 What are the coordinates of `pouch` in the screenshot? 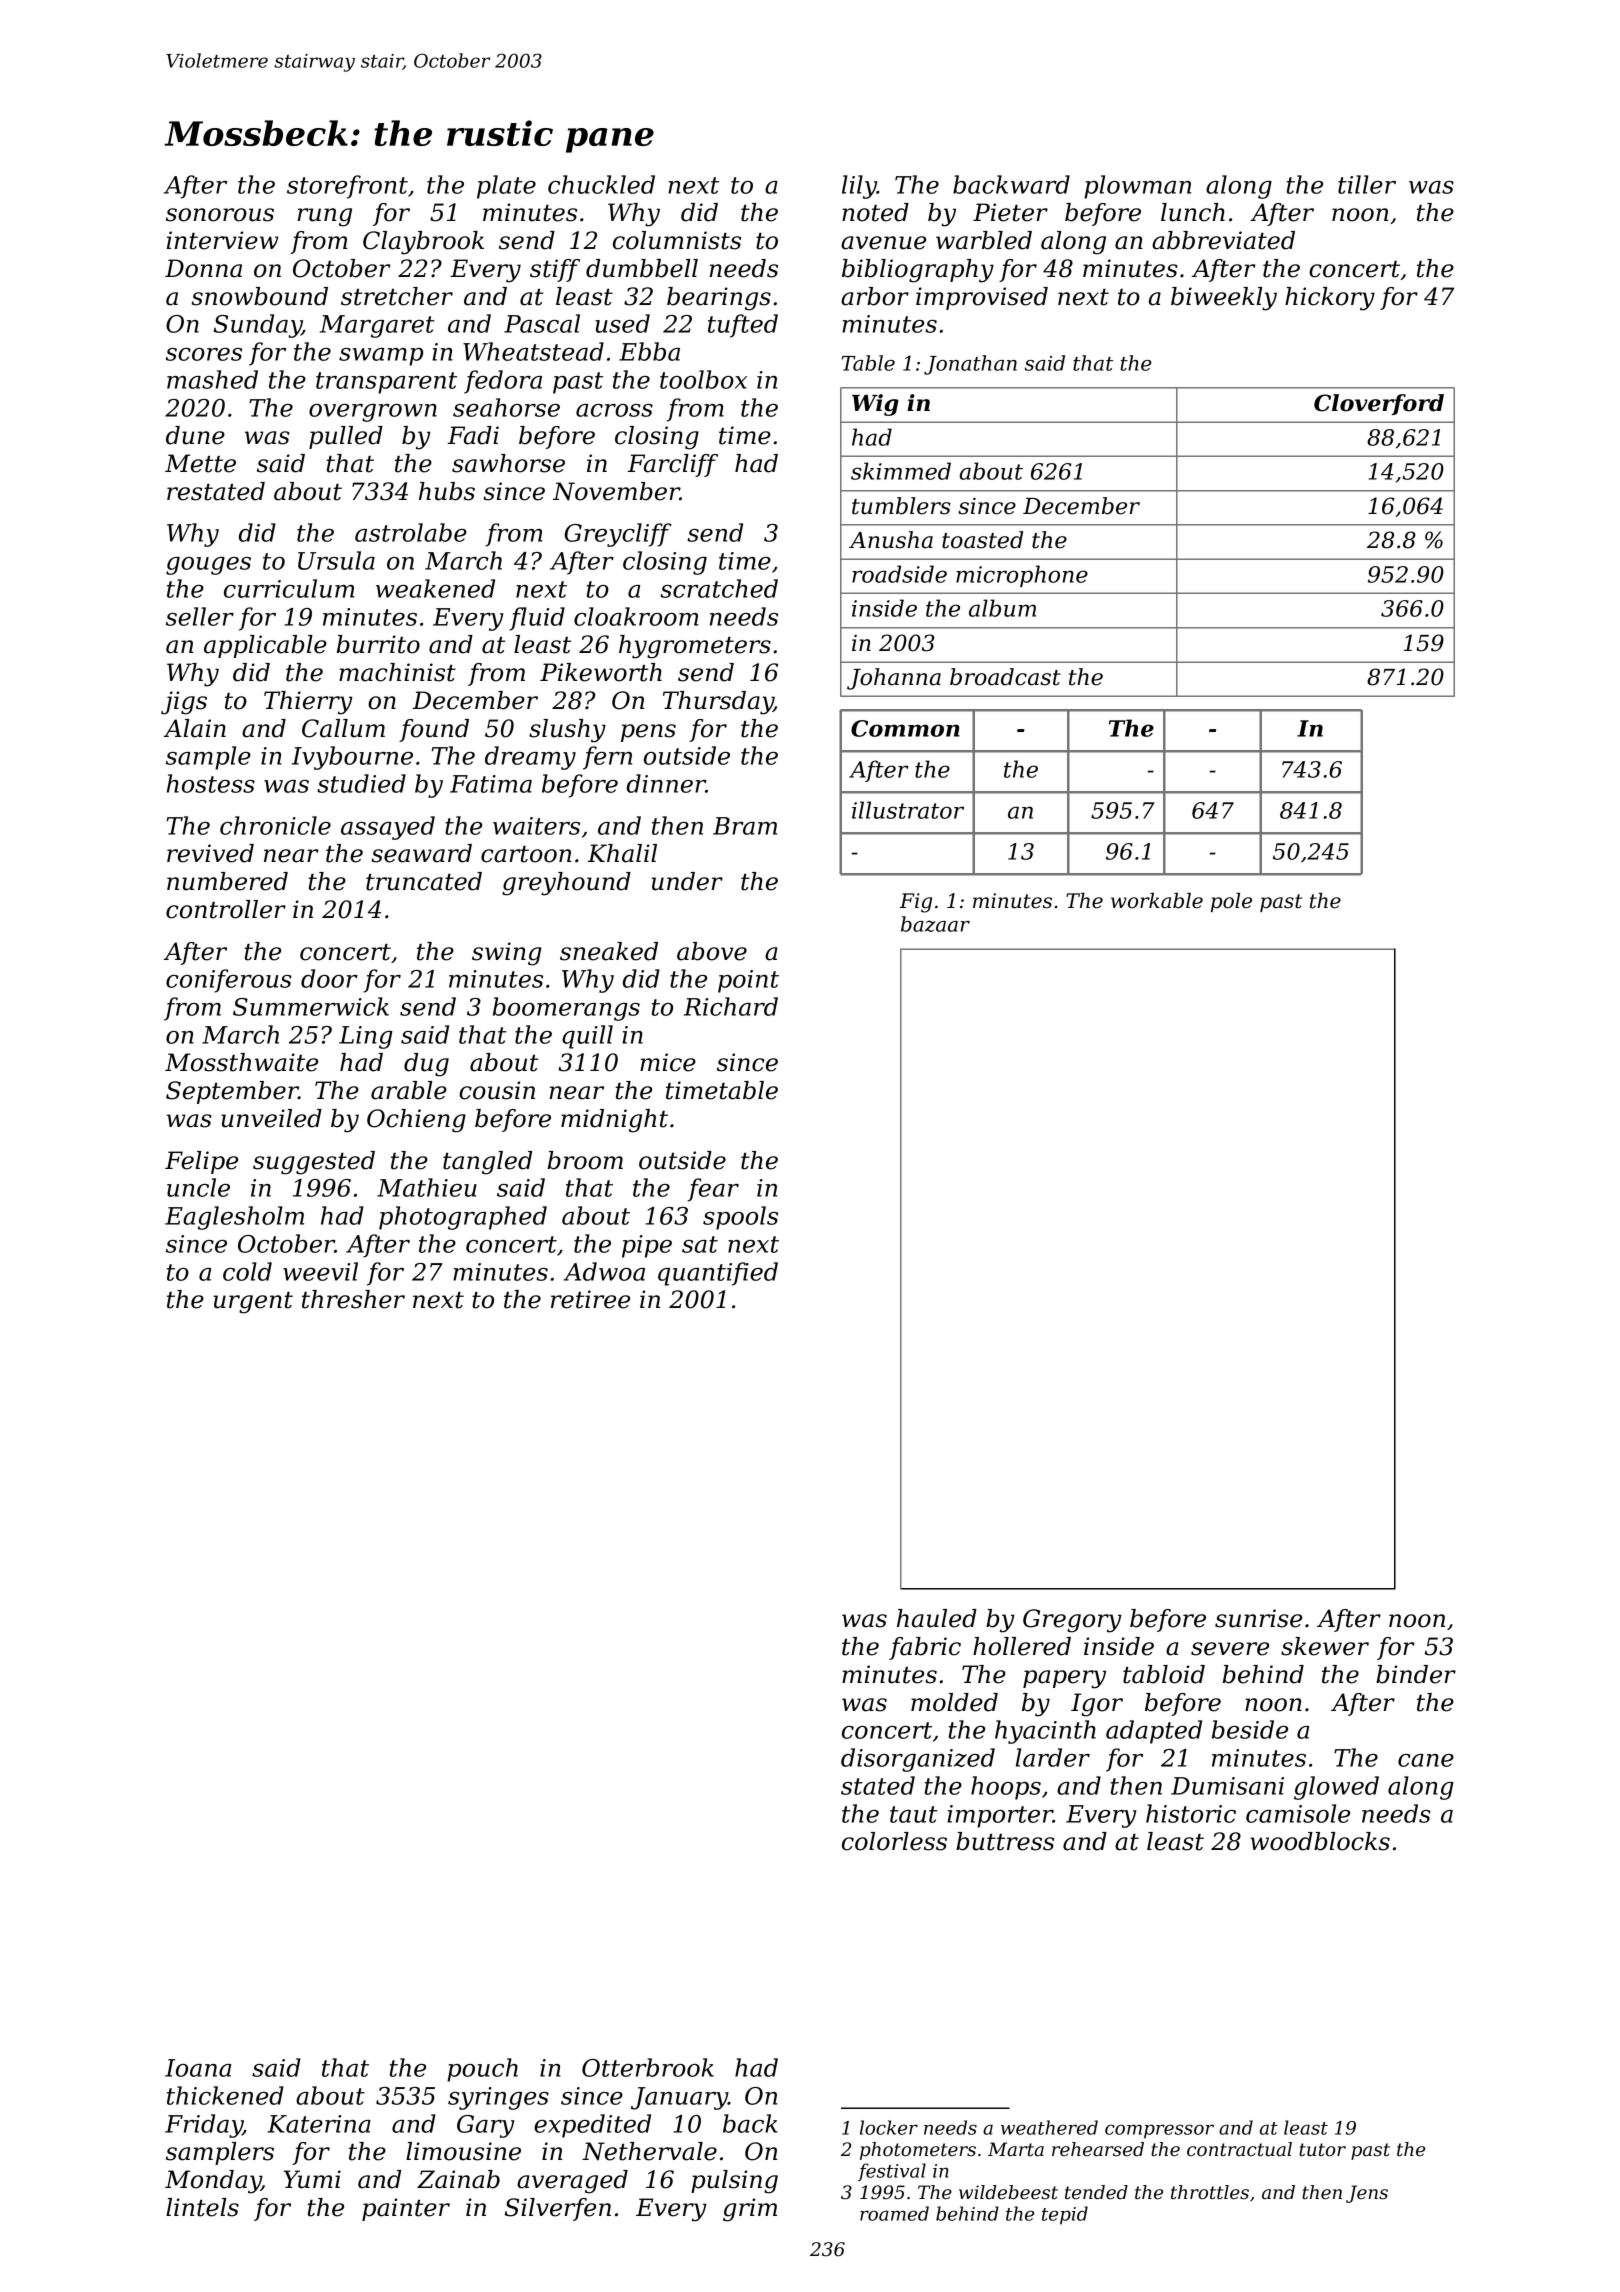 It's located at (482, 2070).
